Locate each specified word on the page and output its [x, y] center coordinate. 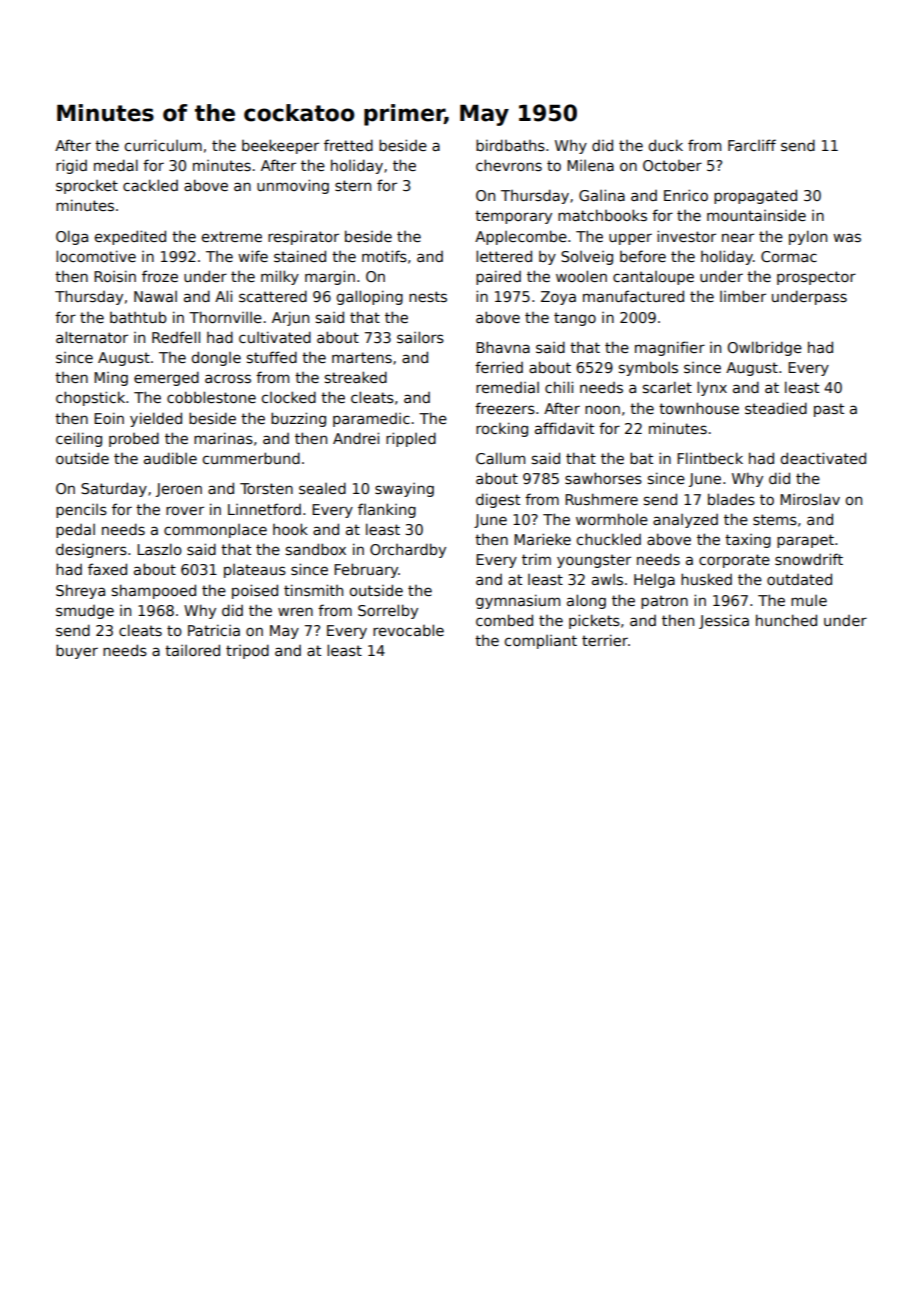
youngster [594, 561]
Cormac [789, 256]
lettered [504, 256]
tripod [247, 651]
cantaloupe [653, 278]
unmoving [293, 186]
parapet [805, 541]
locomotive [96, 256]
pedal [75, 531]
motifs [384, 256]
